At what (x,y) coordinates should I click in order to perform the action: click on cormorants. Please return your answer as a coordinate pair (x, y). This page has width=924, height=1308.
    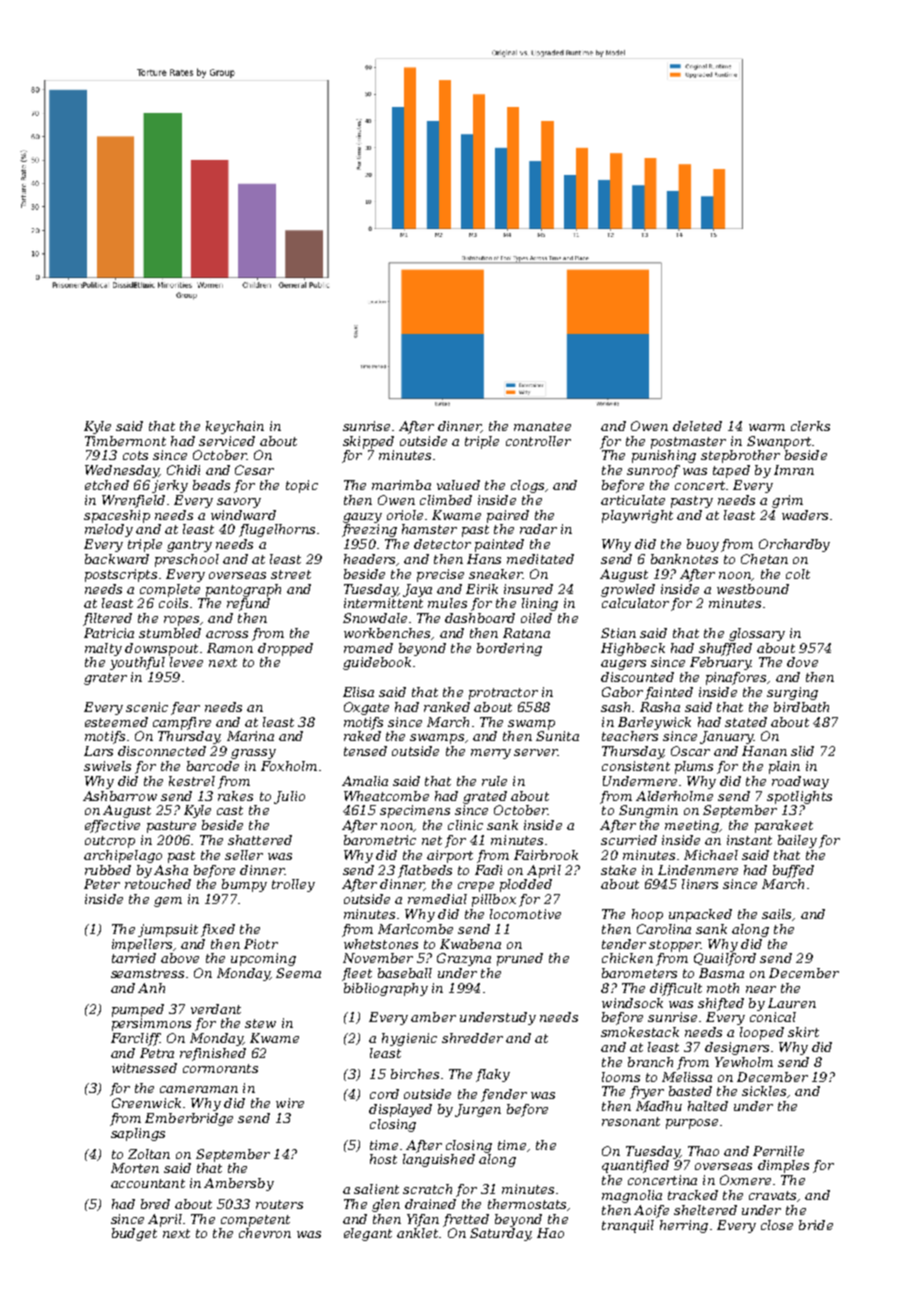
    Looking at the image, I should click on (220, 1068).
